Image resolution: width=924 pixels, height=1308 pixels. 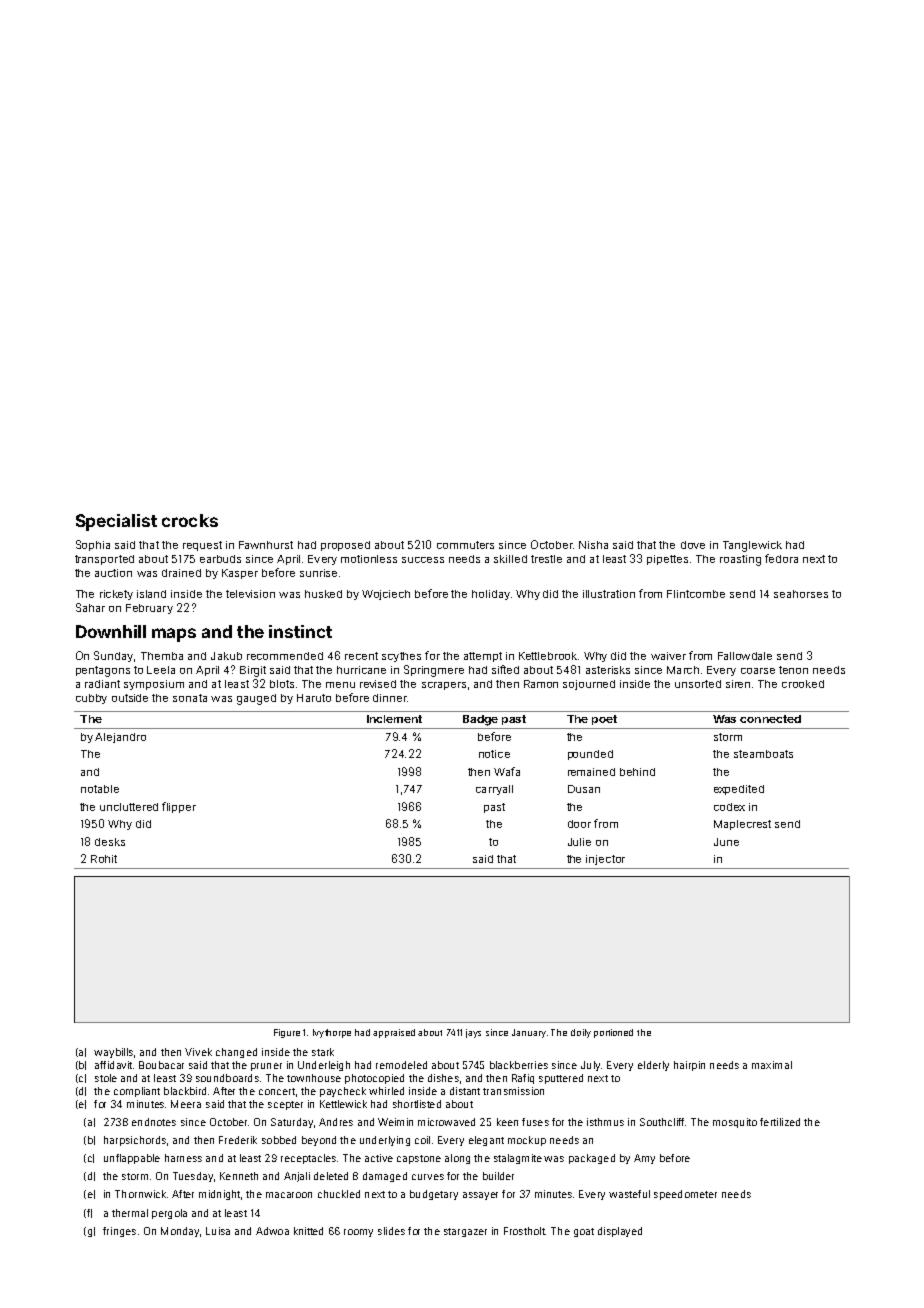 What do you see at coordinates (584, 1232) in the screenshot?
I see `goat` at bounding box center [584, 1232].
